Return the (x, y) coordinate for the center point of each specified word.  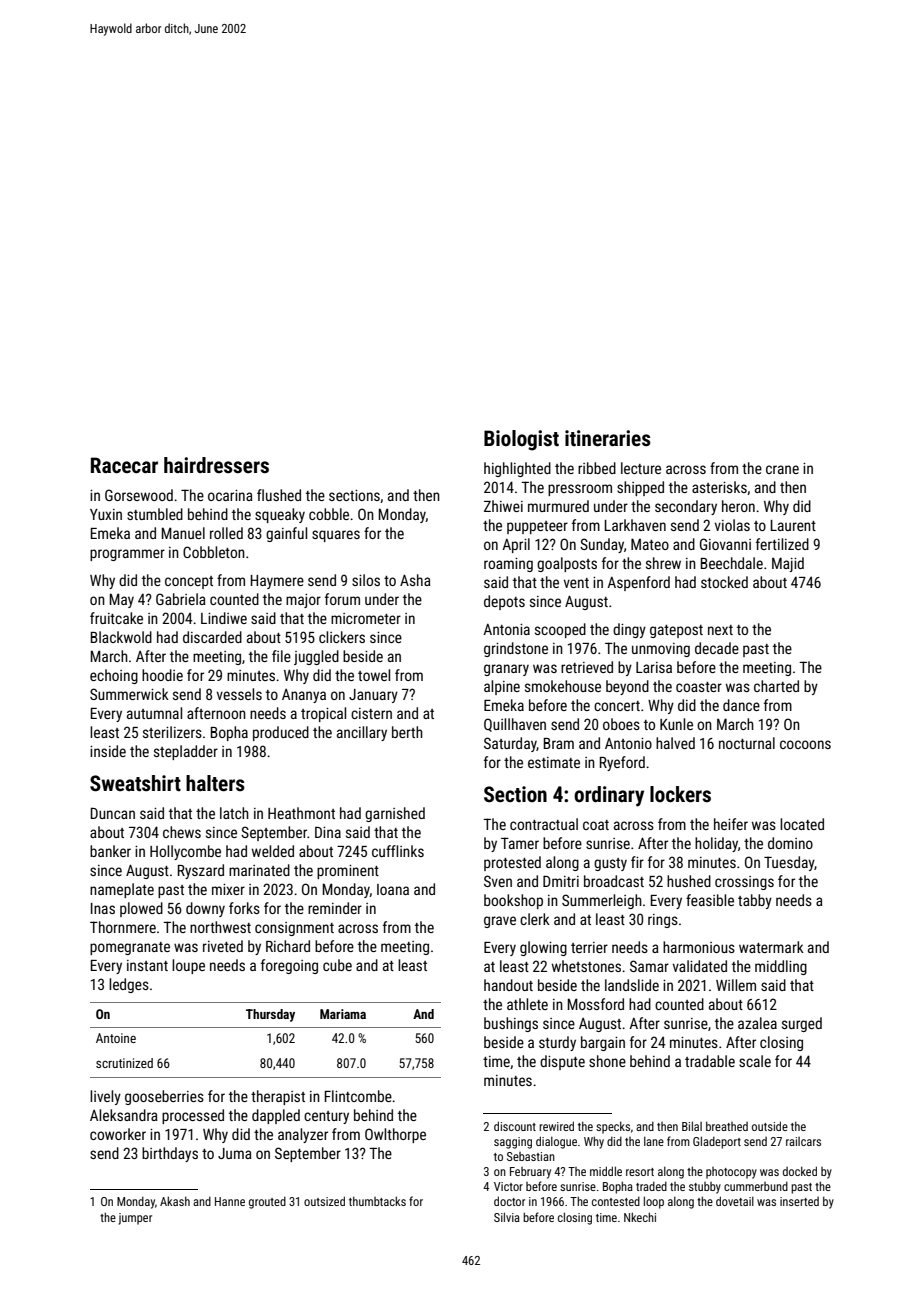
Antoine (116, 1038)
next (720, 630)
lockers (680, 794)
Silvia (507, 1217)
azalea (757, 1023)
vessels (239, 694)
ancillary (362, 733)
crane (782, 469)
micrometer (366, 618)
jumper (135, 1219)
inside (108, 751)
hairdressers (216, 465)
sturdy (557, 1043)
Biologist (521, 440)
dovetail (735, 1201)
